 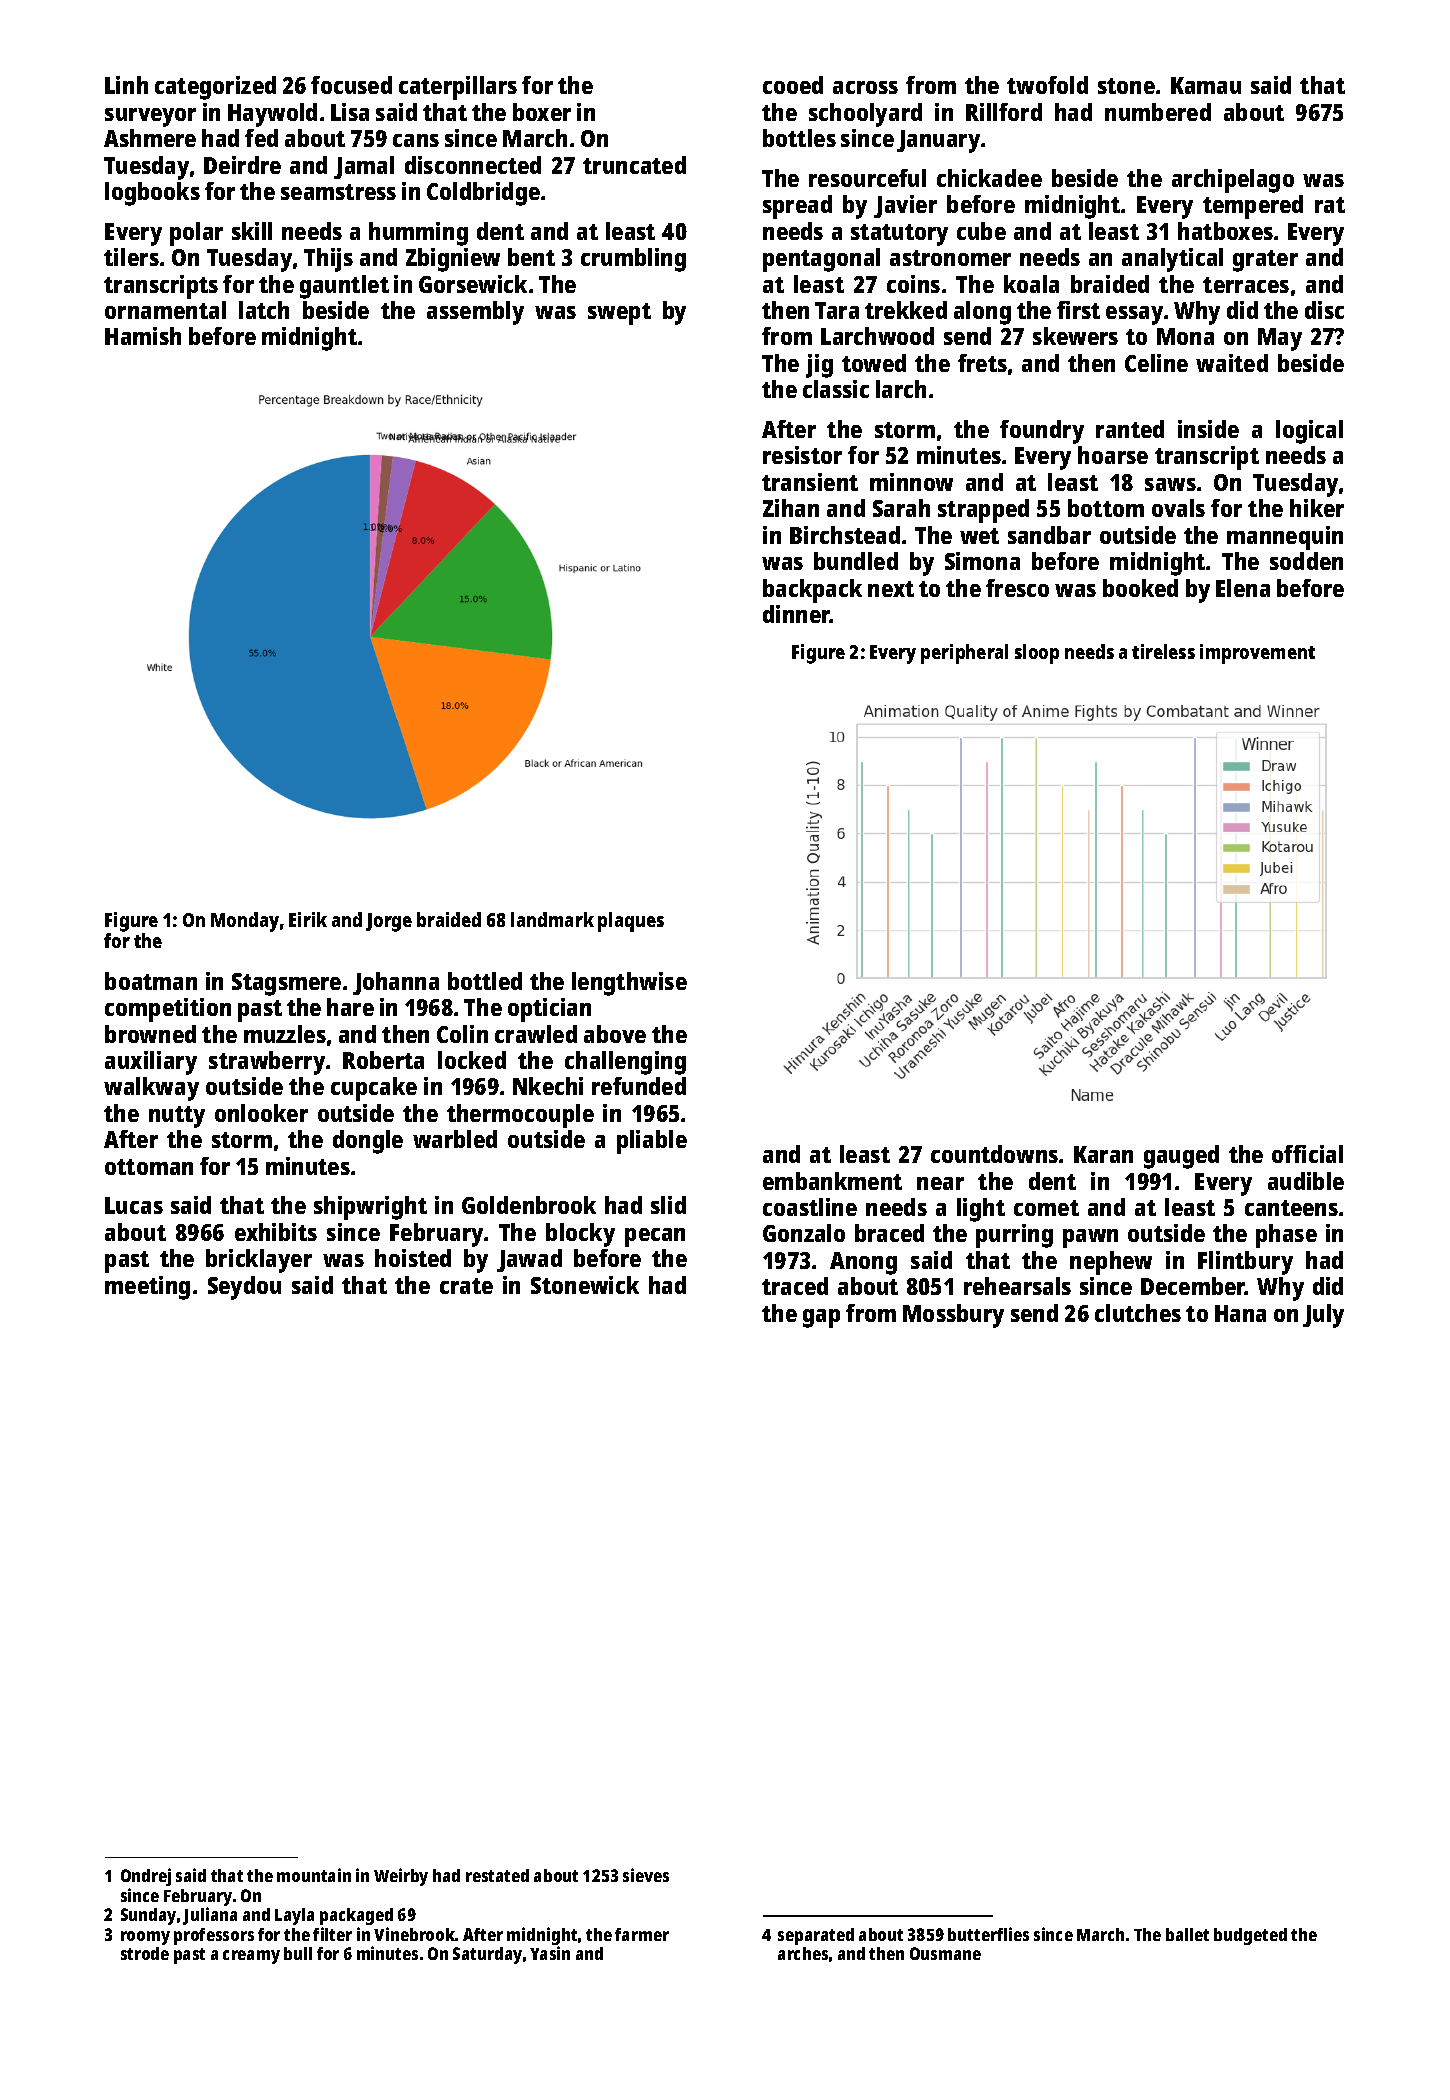 I want to click on pecan, so click(x=655, y=1237).
